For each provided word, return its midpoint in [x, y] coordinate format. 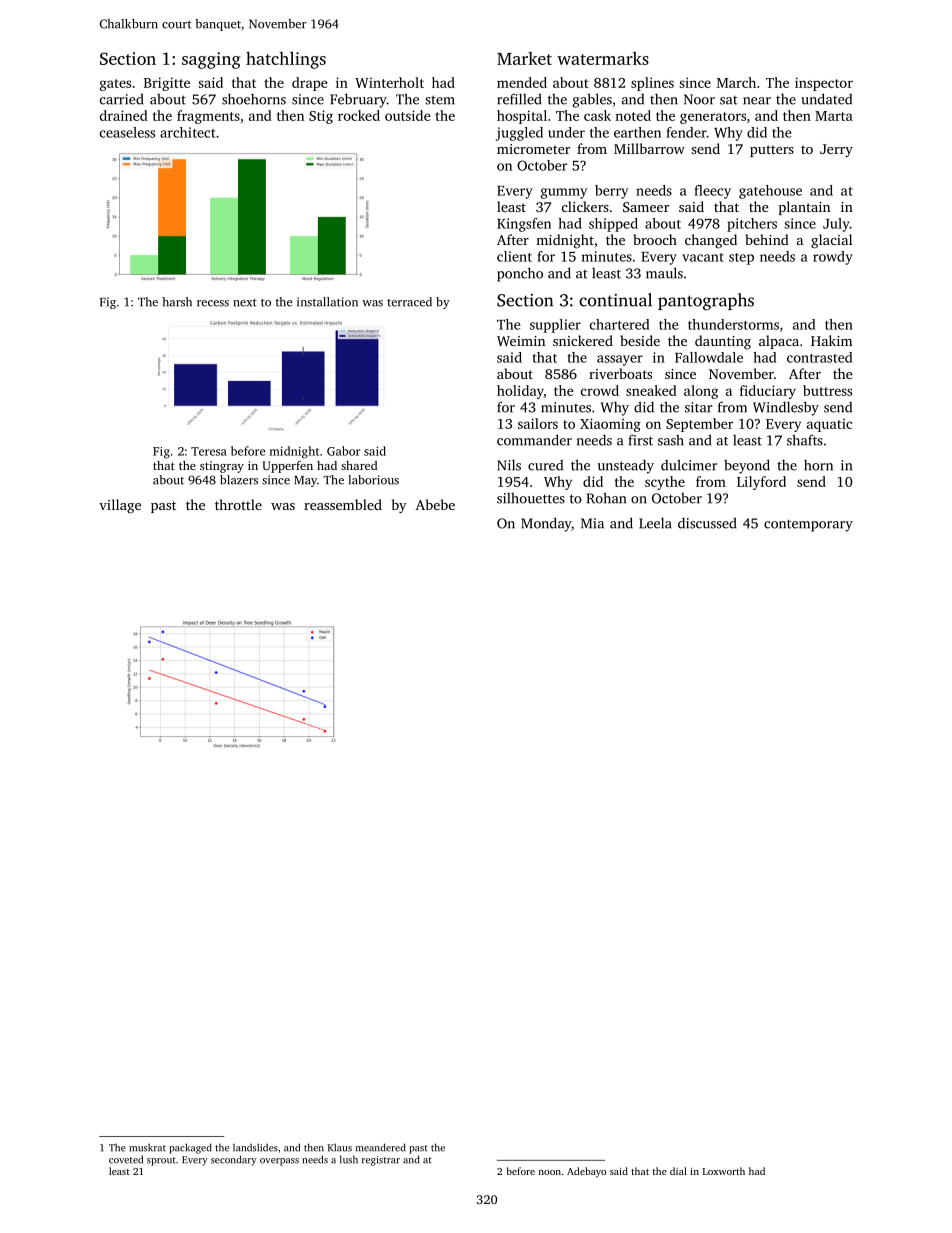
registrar [381, 1161]
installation [327, 302]
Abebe [435, 504]
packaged [190, 1148]
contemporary [808, 525]
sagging [211, 60]
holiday [520, 392]
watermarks [603, 58]
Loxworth [724, 1171]
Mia [592, 523]
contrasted [820, 357]
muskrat [147, 1148]
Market [524, 58]
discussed [707, 523]
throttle [238, 504]
